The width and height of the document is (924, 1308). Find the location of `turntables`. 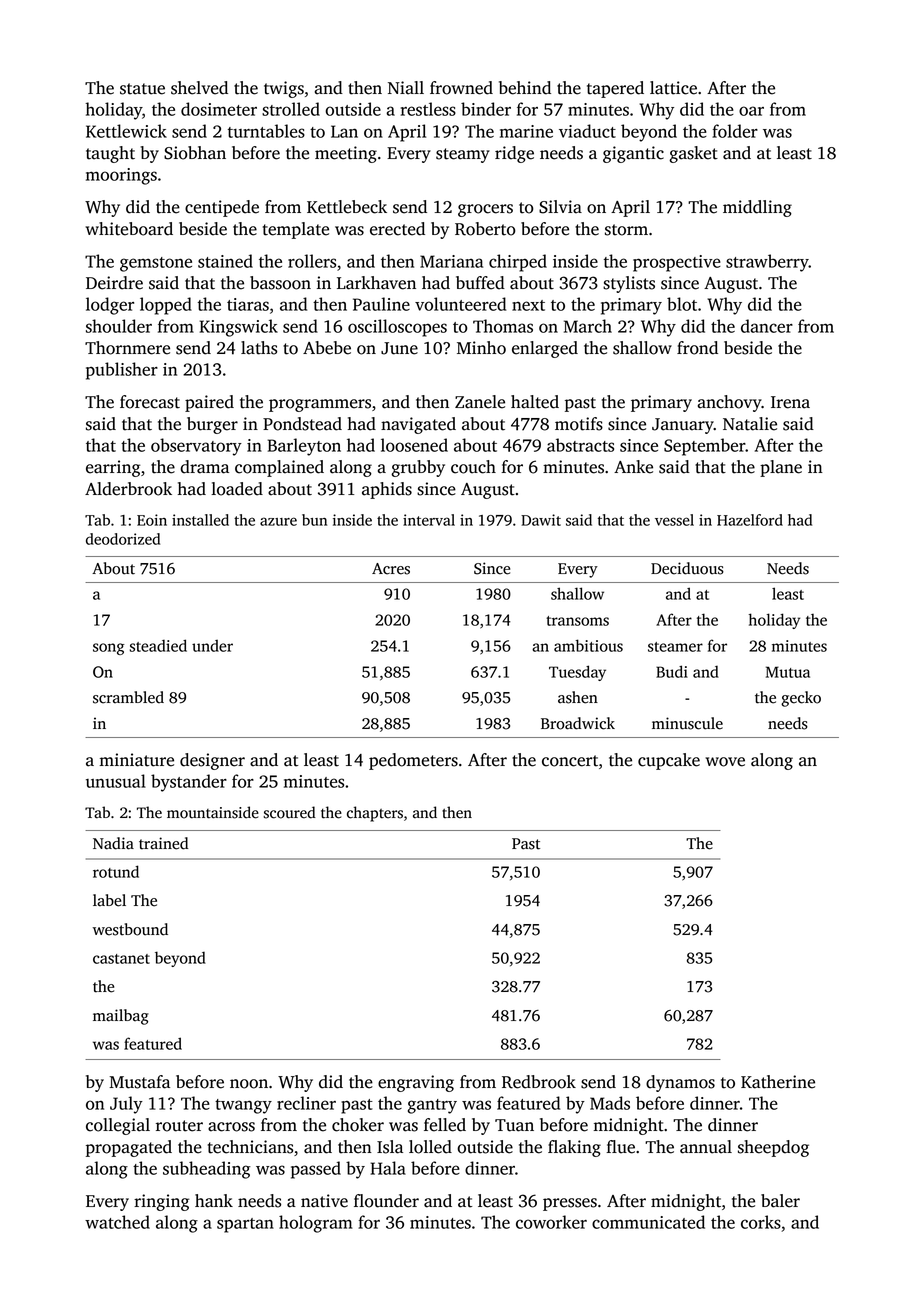

turntables is located at coordinates (266, 131).
